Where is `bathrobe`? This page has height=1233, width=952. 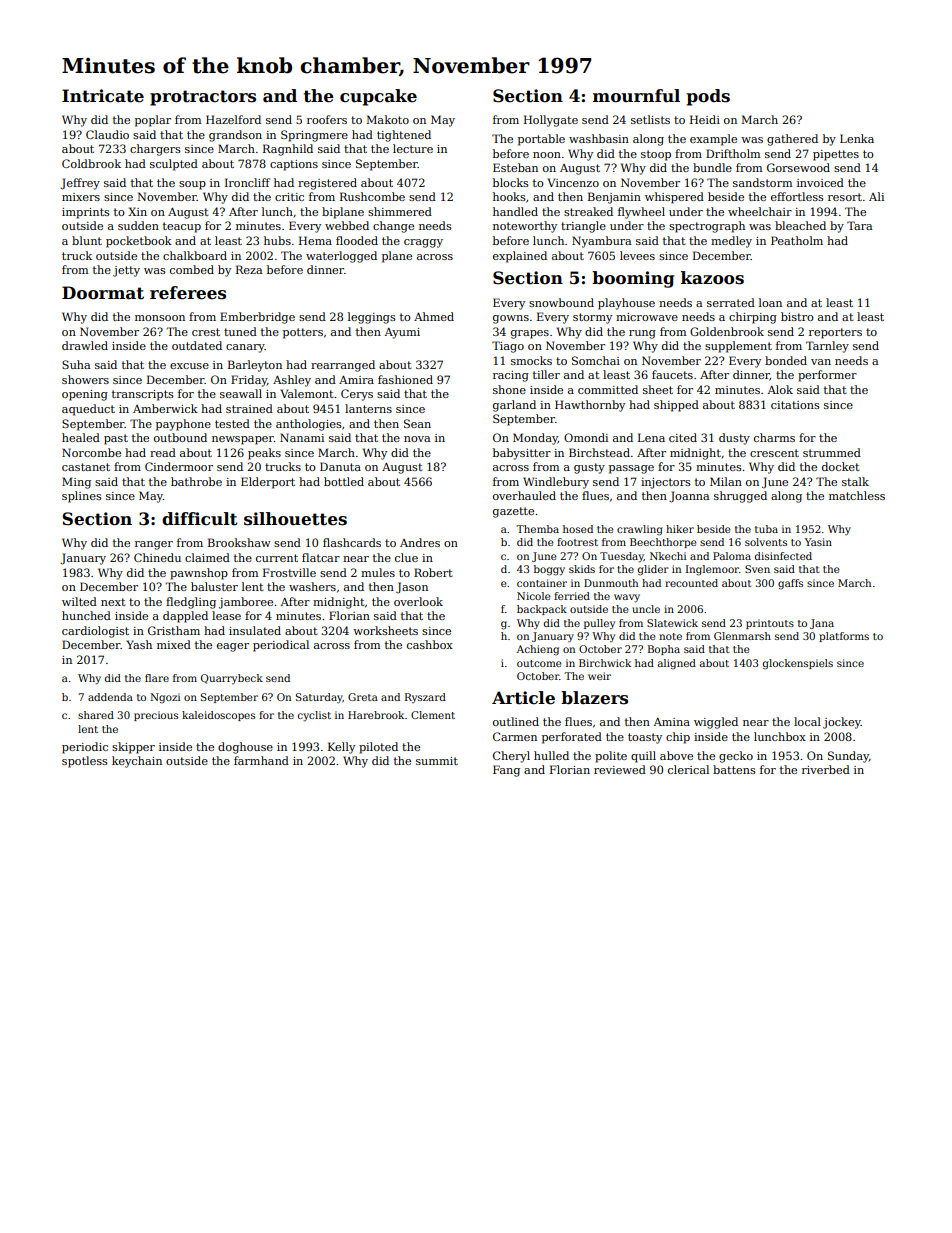 bathrobe is located at coordinates (196, 481).
